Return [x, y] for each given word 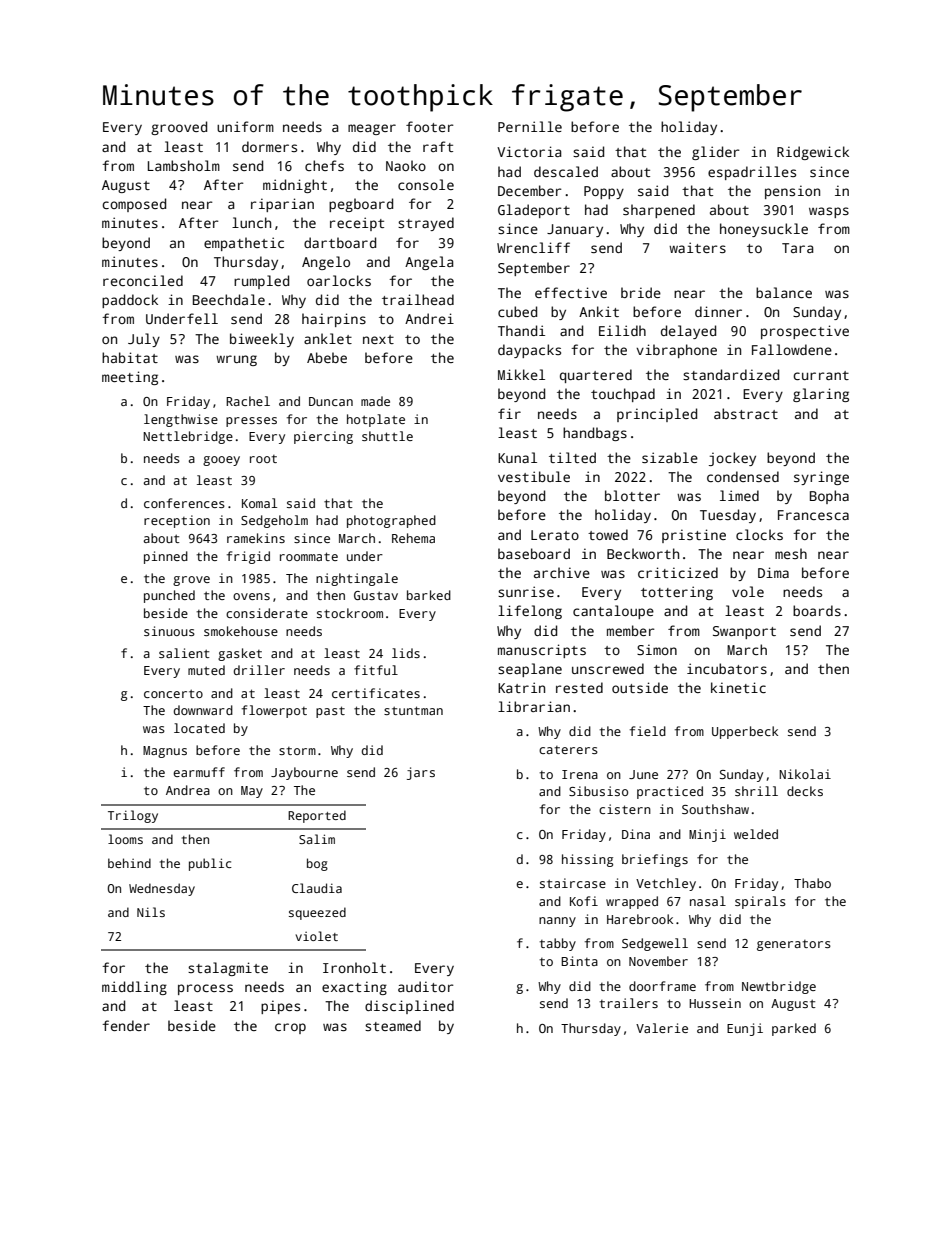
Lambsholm [184, 165]
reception [177, 521]
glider [716, 153]
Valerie [662, 1028]
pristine [694, 536]
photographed [391, 521]
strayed [426, 224]
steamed [393, 1025]
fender [126, 1025]
